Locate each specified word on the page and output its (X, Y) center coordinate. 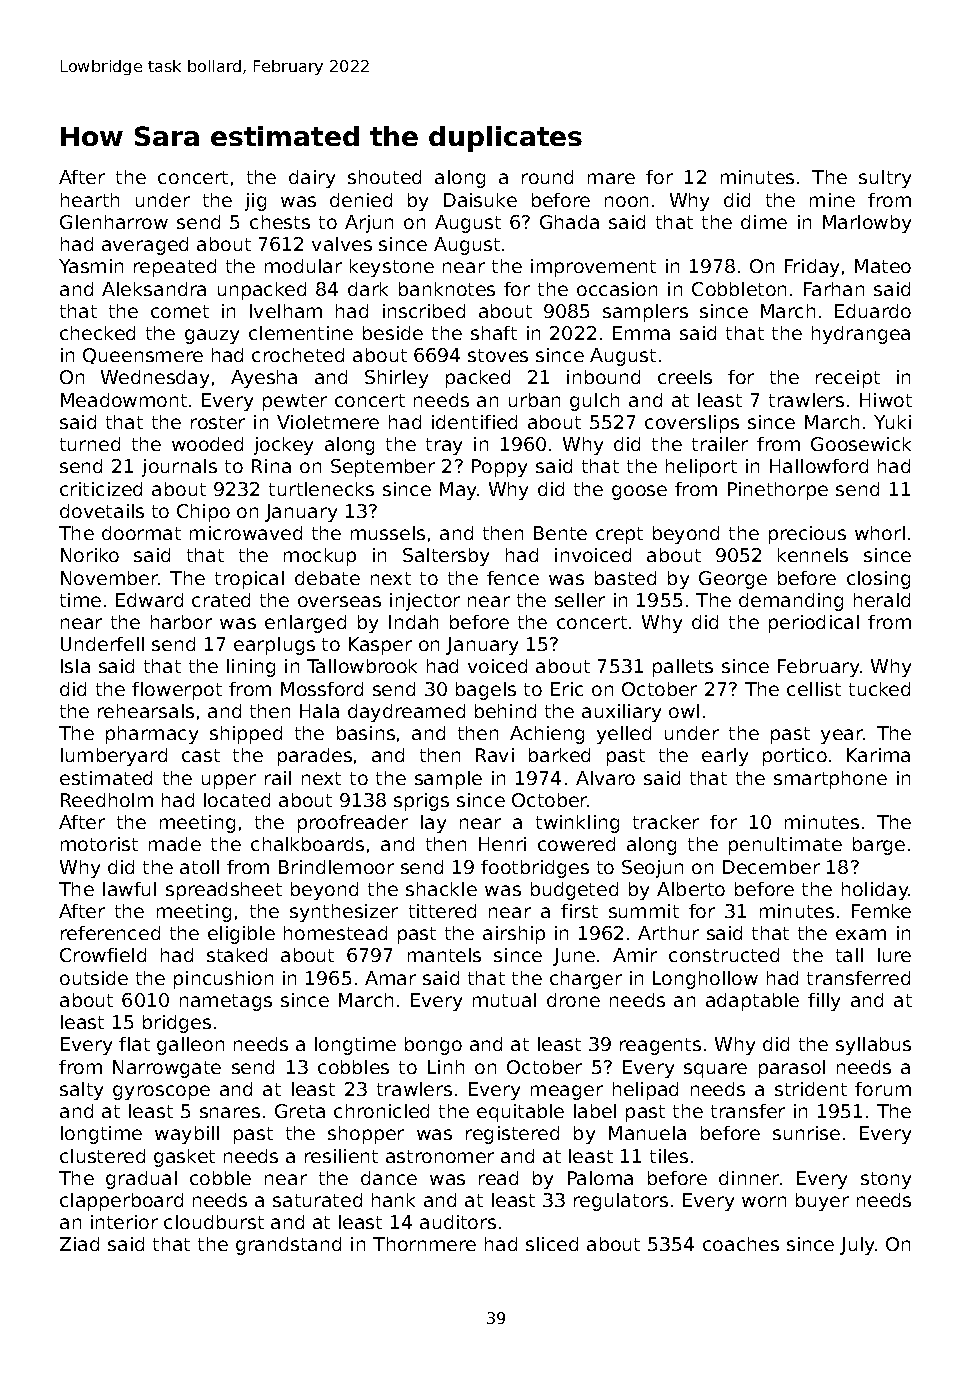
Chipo (203, 513)
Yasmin (91, 266)
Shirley (396, 379)
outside (94, 978)
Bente (560, 533)
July (857, 1246)
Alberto (691, 889)
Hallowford (819, 466)
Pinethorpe (778, 491)
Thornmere (424, 1244)
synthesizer (344, 913)
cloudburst (214, 1222)
